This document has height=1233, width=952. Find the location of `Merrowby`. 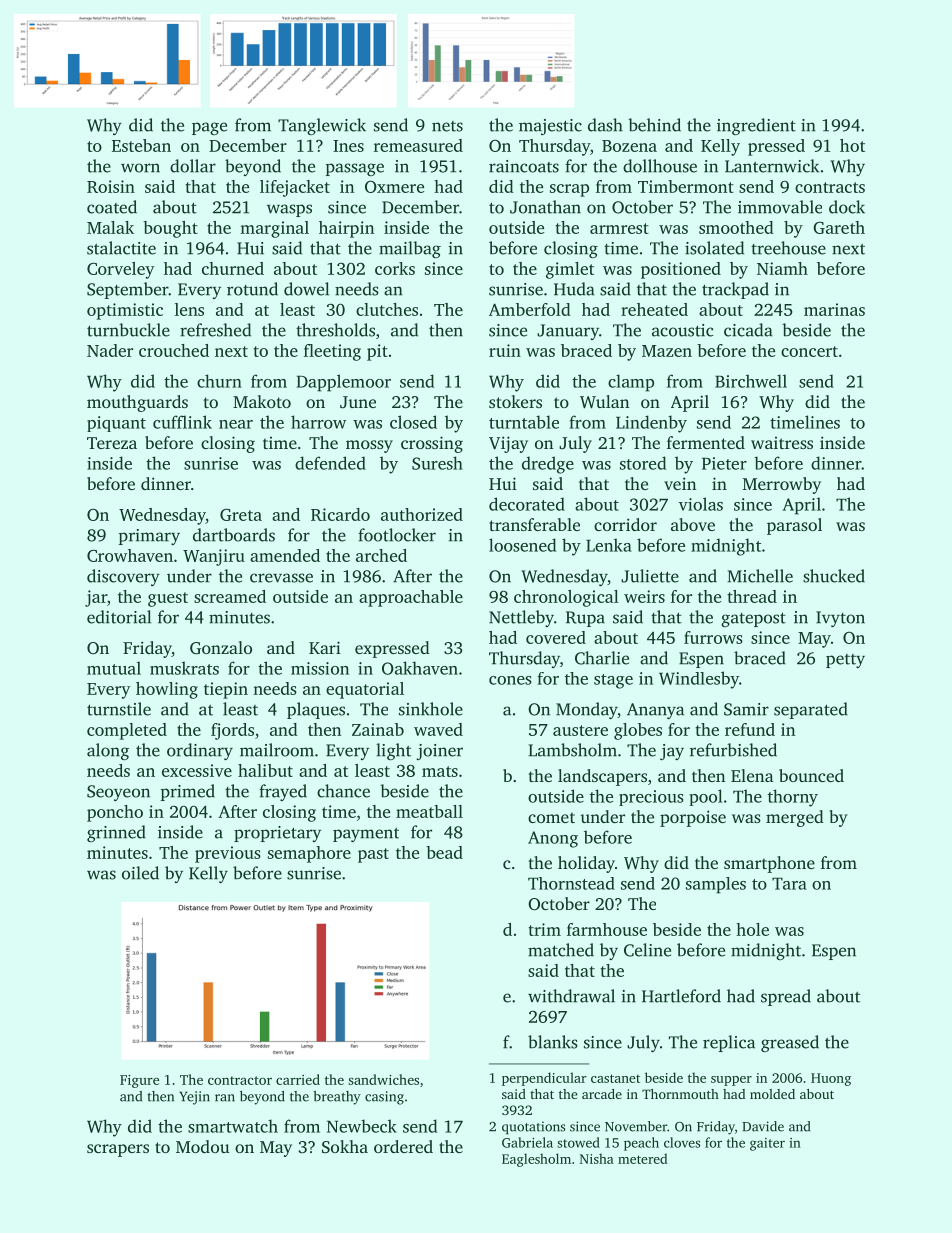

Merrowby is located at coordinates (782, 485).
